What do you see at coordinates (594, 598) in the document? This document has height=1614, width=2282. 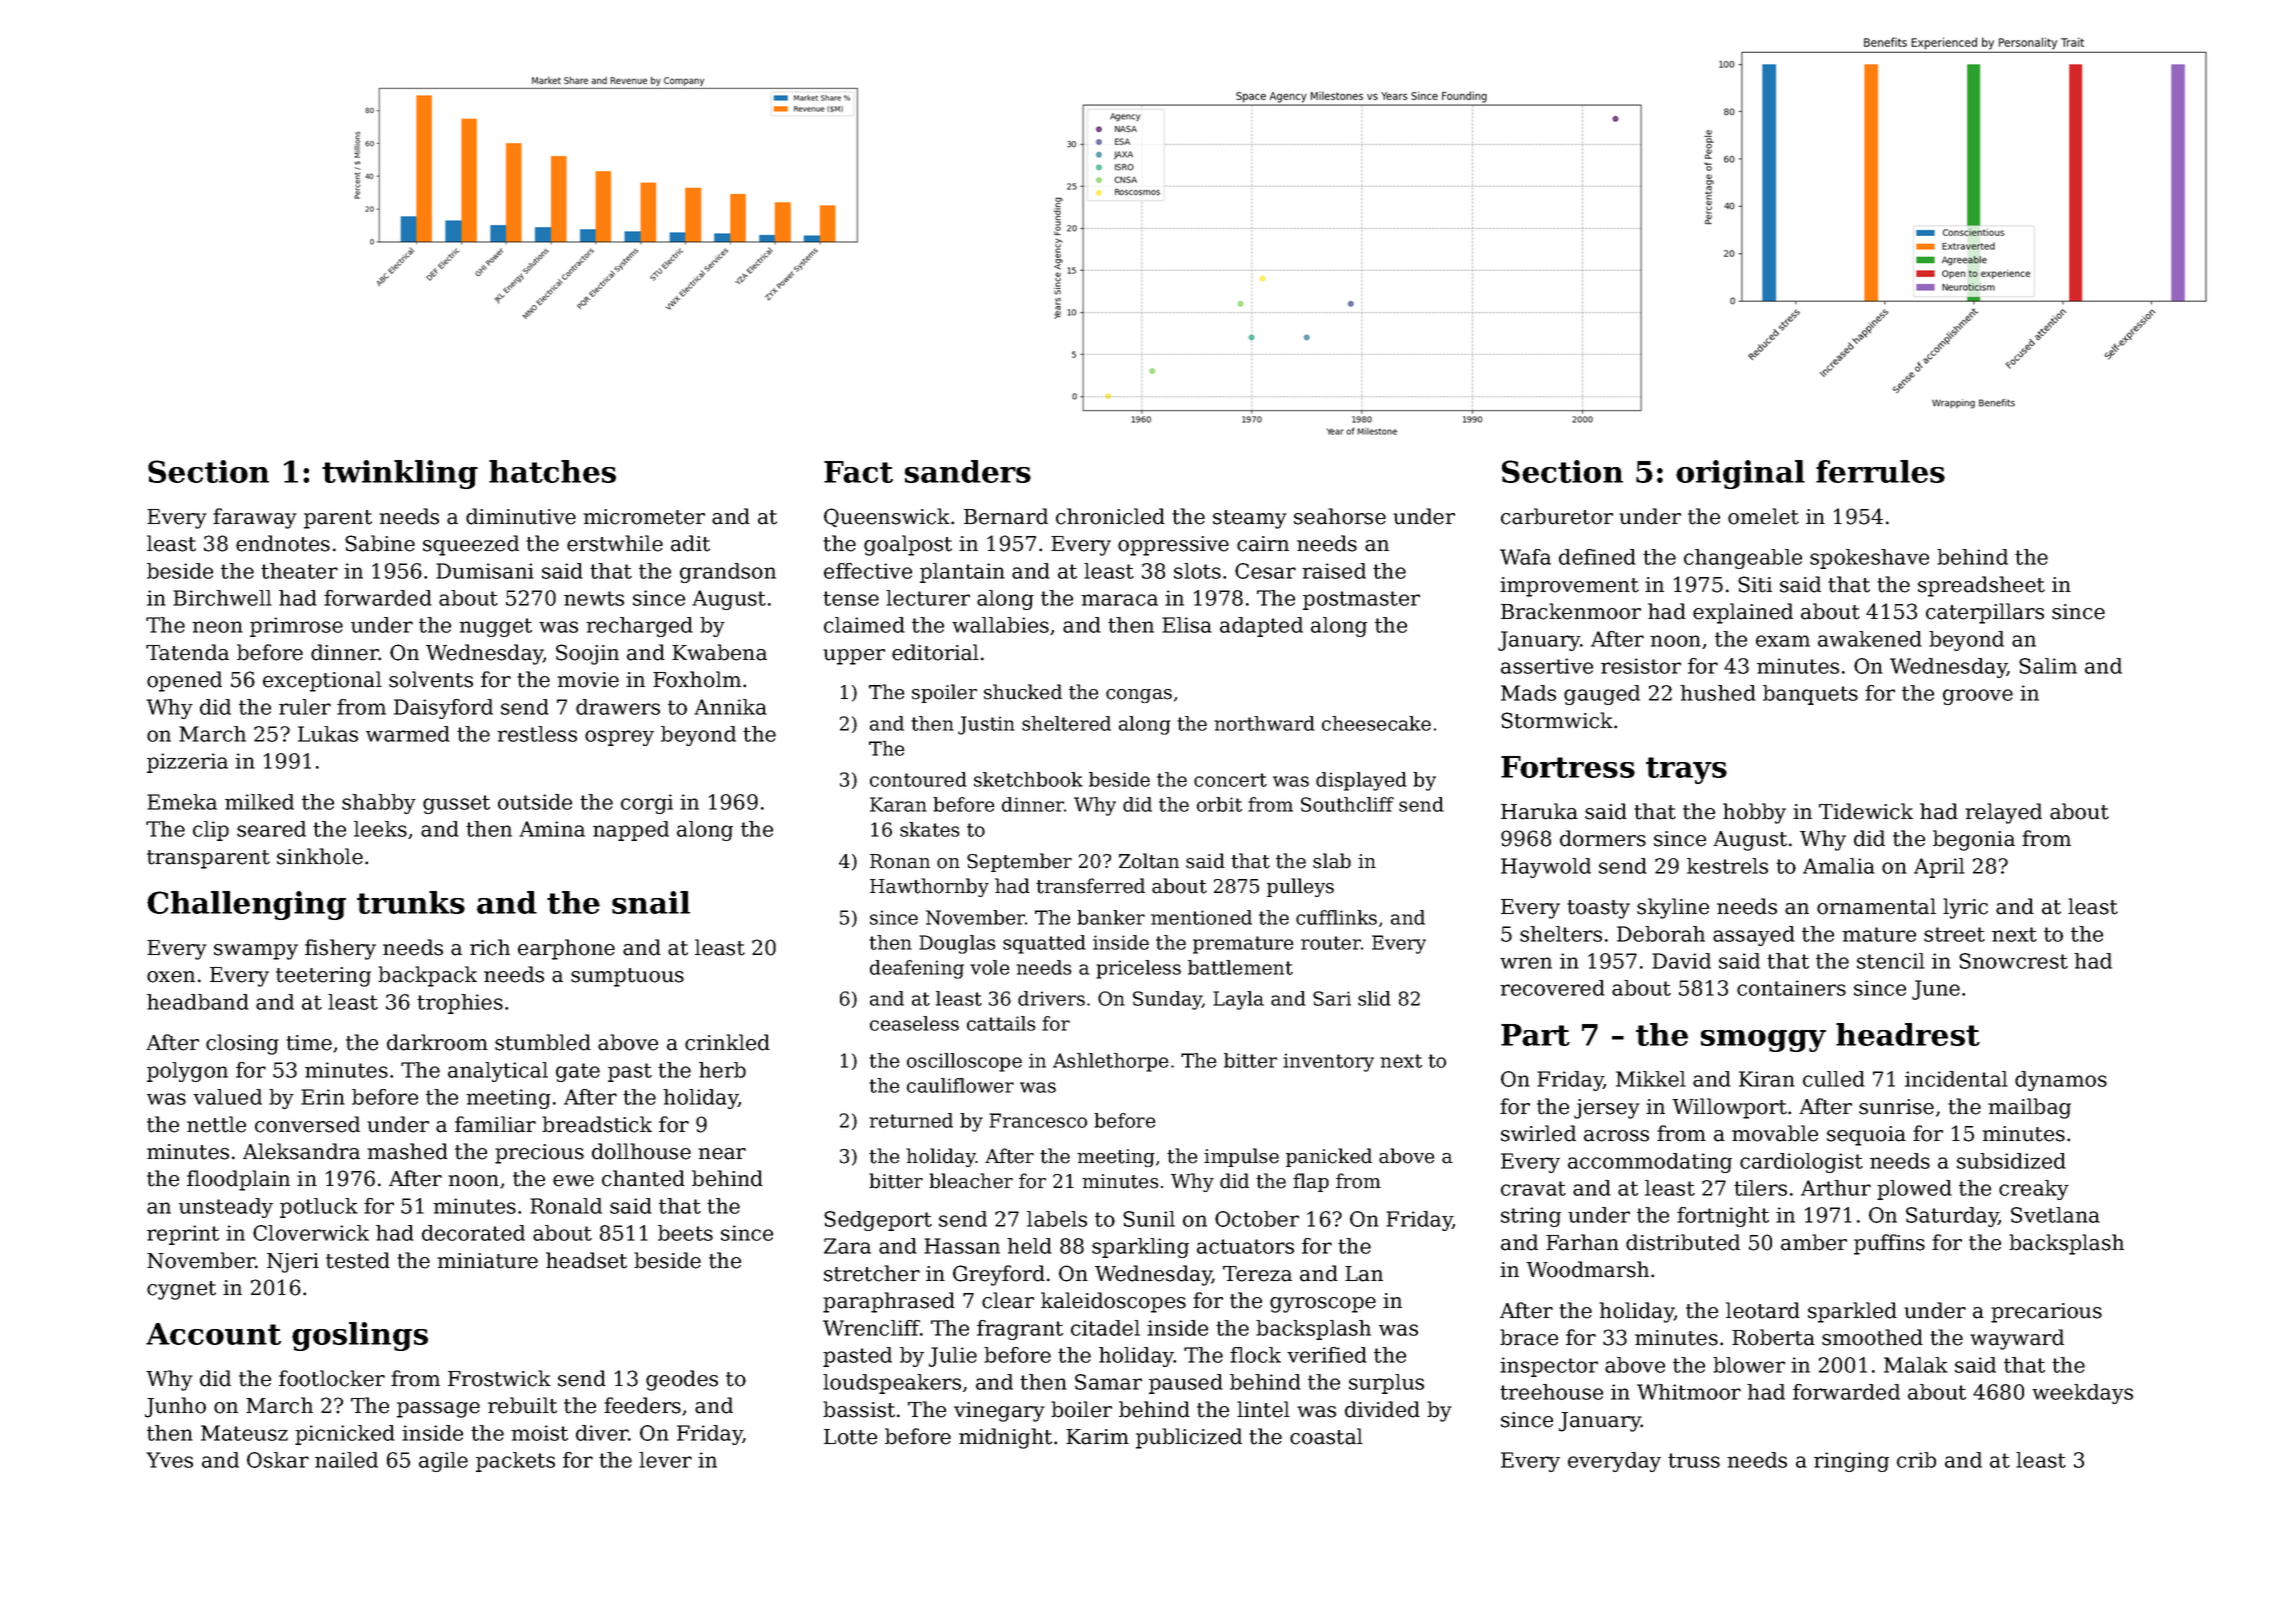 I see `newts` at bounding box center [594, 598].
